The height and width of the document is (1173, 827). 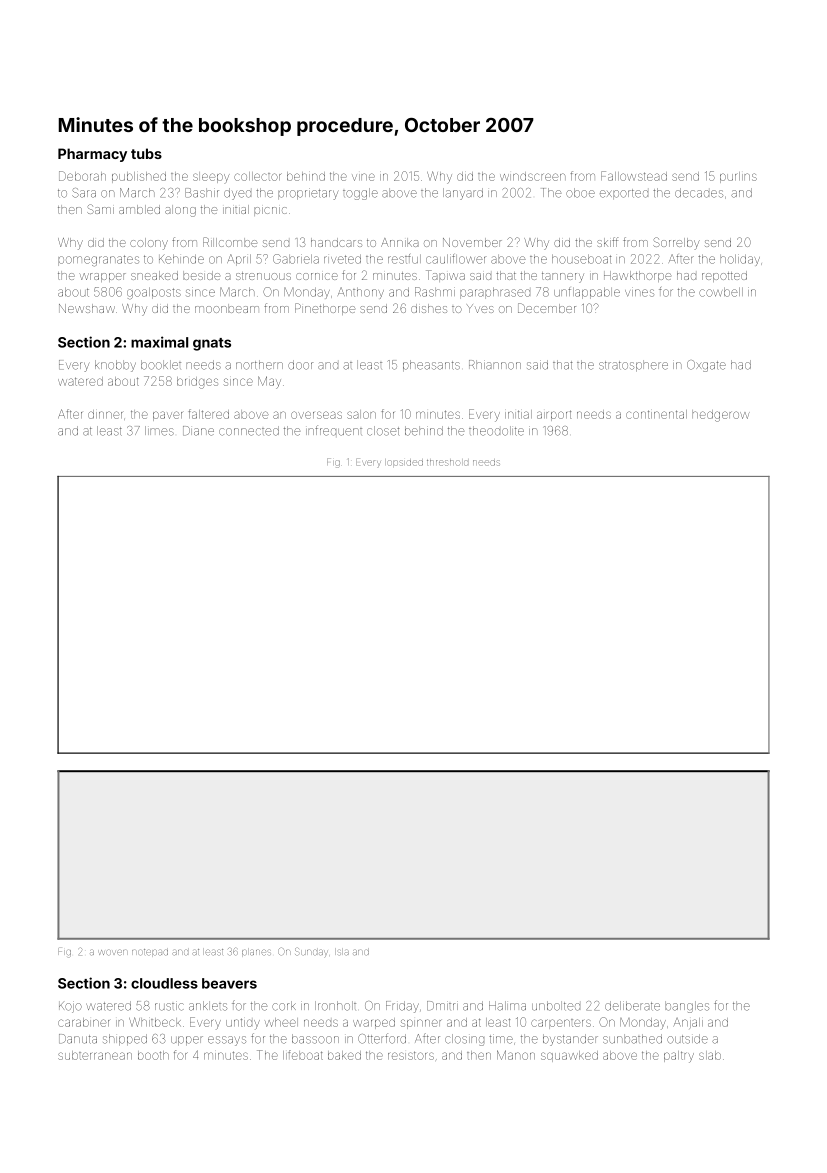 I want to click on Diane, so click(x=198, y=431).
